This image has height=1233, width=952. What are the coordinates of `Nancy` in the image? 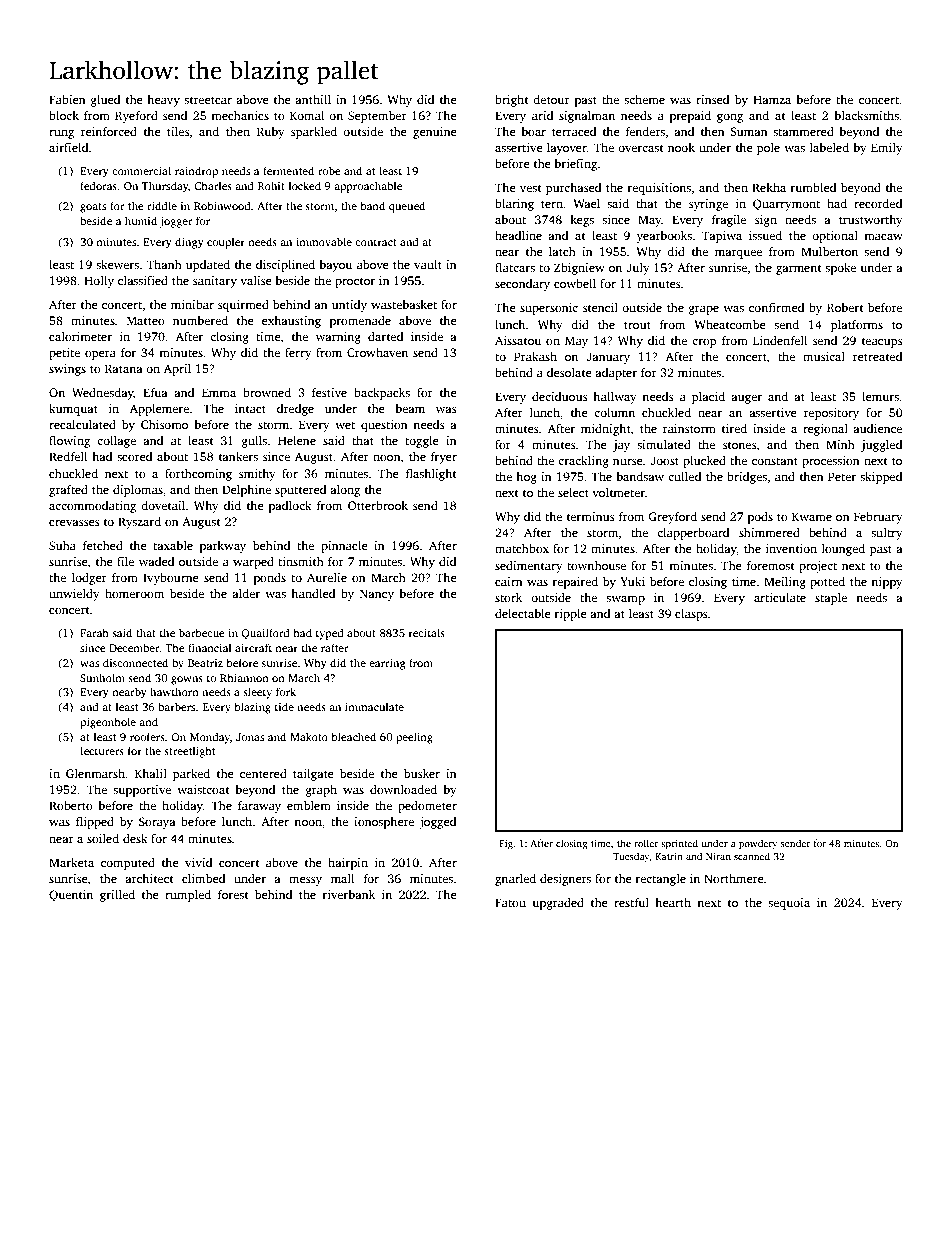 It's located at (377, 595).
